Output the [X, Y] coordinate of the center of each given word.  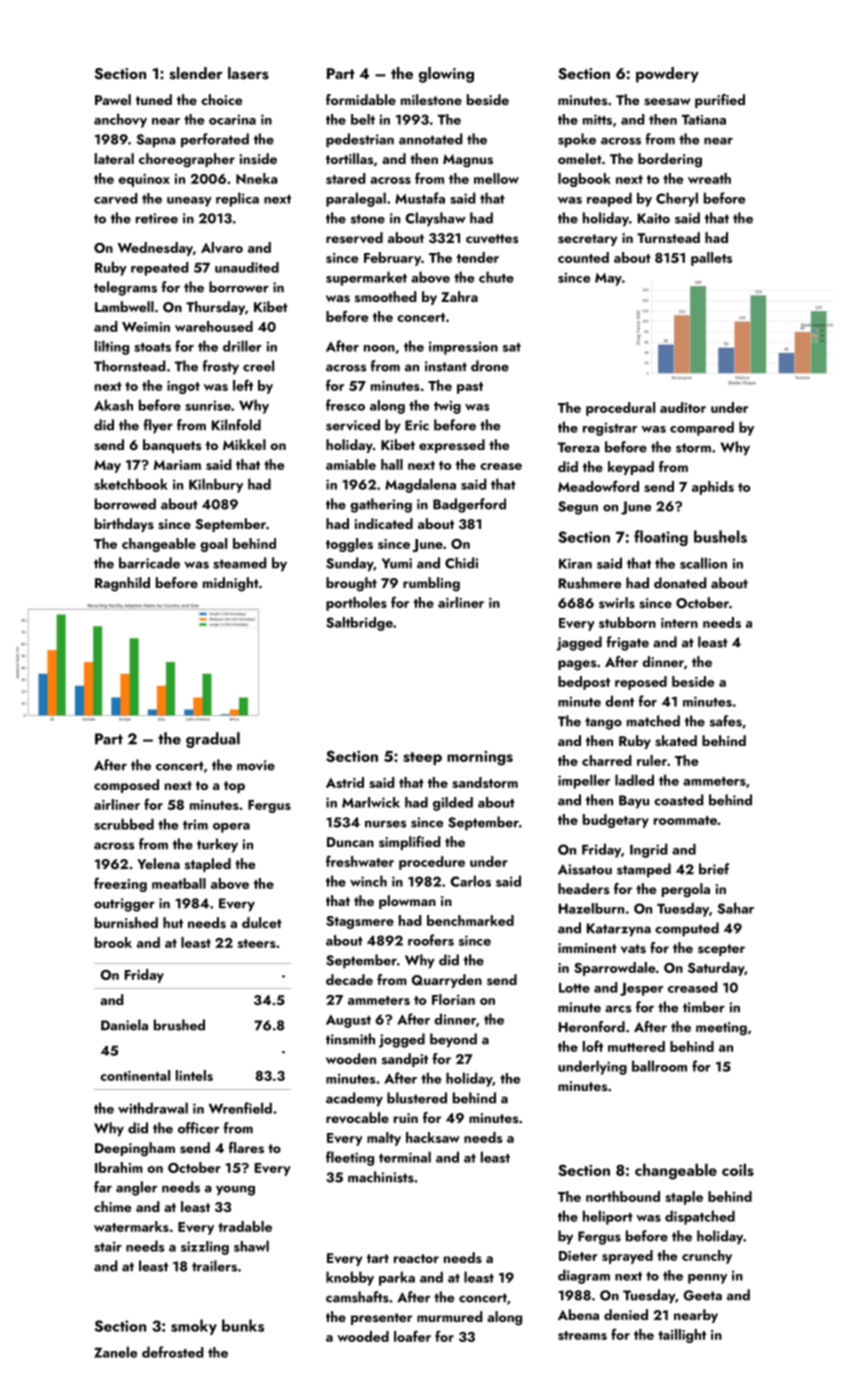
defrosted [173, 1352]
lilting [112, 347]
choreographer [187, 160]
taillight [682, 1336]
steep [422, 758]
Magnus [468, 161]
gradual [213, 740]
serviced [353, 425]
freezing [120, 884]
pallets [711, 259]
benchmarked [470, 920]
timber [704, 1007]
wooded [363, 1336]
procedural [620, 409]
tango [603, 723]
